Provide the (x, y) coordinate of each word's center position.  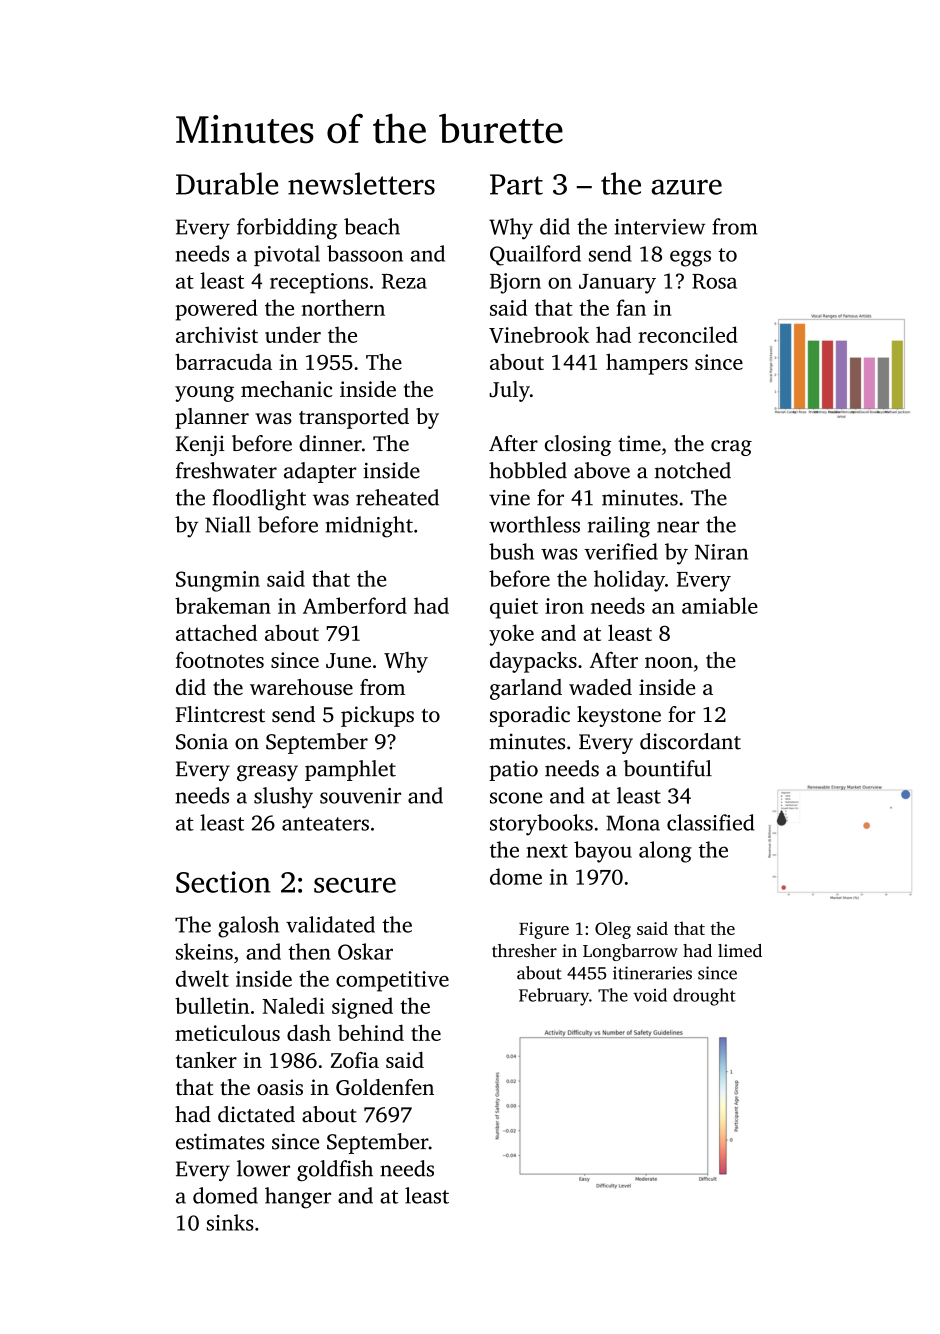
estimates (220, 1141)
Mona (633, 823)
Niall (228, 524)
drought (704, 997)
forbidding (287, 229)
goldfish (335, 1170)
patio (513, 771)
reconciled (688, 334)
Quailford (535, 255)
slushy (283, 798)
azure (686, 187)
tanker (206, 1060)
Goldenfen (385, 1087)
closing (578, 445)
